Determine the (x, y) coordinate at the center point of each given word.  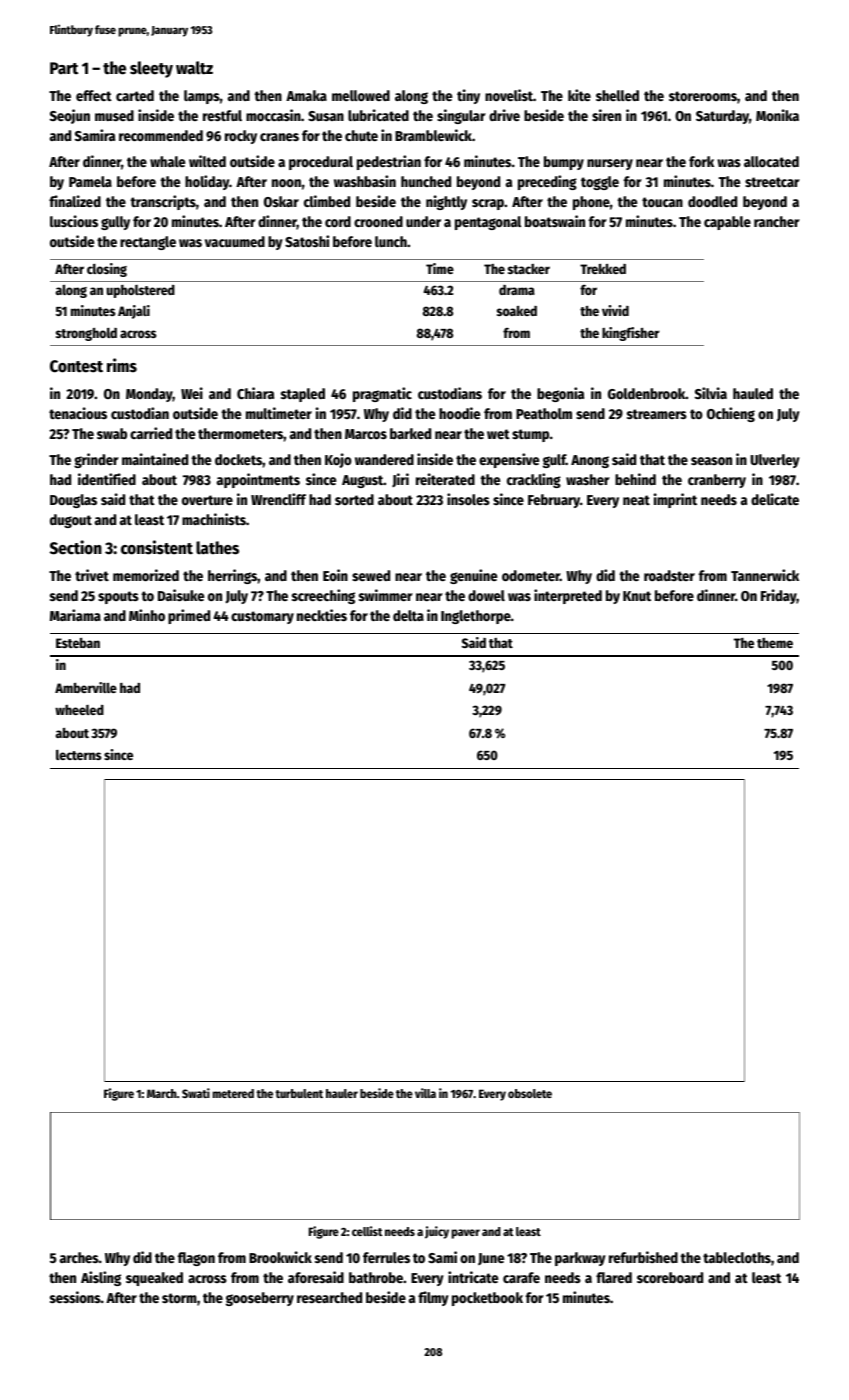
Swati (196, 1093)
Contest (76, 366)
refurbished (643, 1257)
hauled (753, 393)
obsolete (530, 1093)
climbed (327, 201)
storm (179, 1298)
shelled (617, 95)
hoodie (459, 413)
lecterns (79, 755)
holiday (207, 182)
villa (425, 1093)
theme (775, 643)
